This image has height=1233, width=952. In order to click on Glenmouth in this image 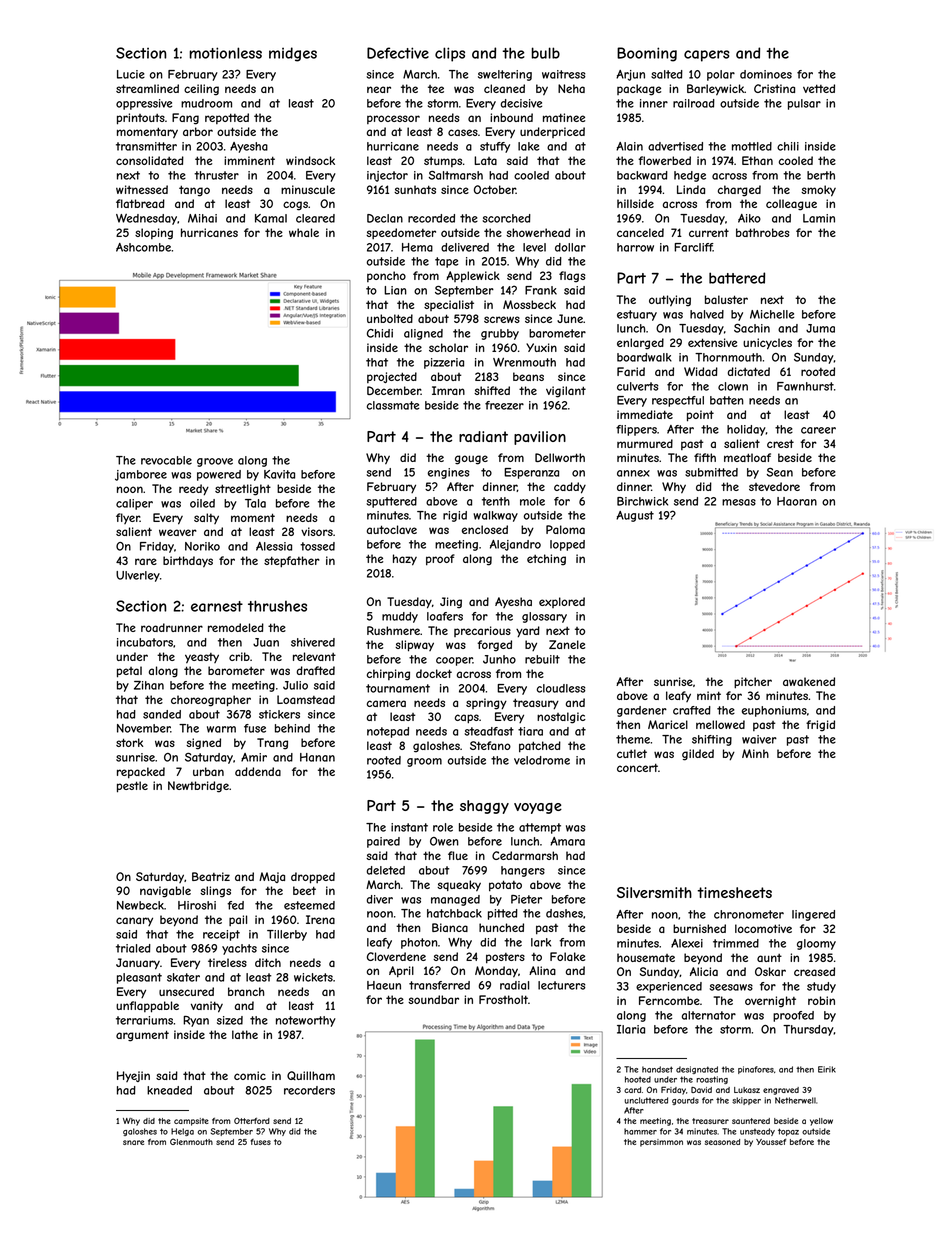, I will do `click(191, 1141)`.
